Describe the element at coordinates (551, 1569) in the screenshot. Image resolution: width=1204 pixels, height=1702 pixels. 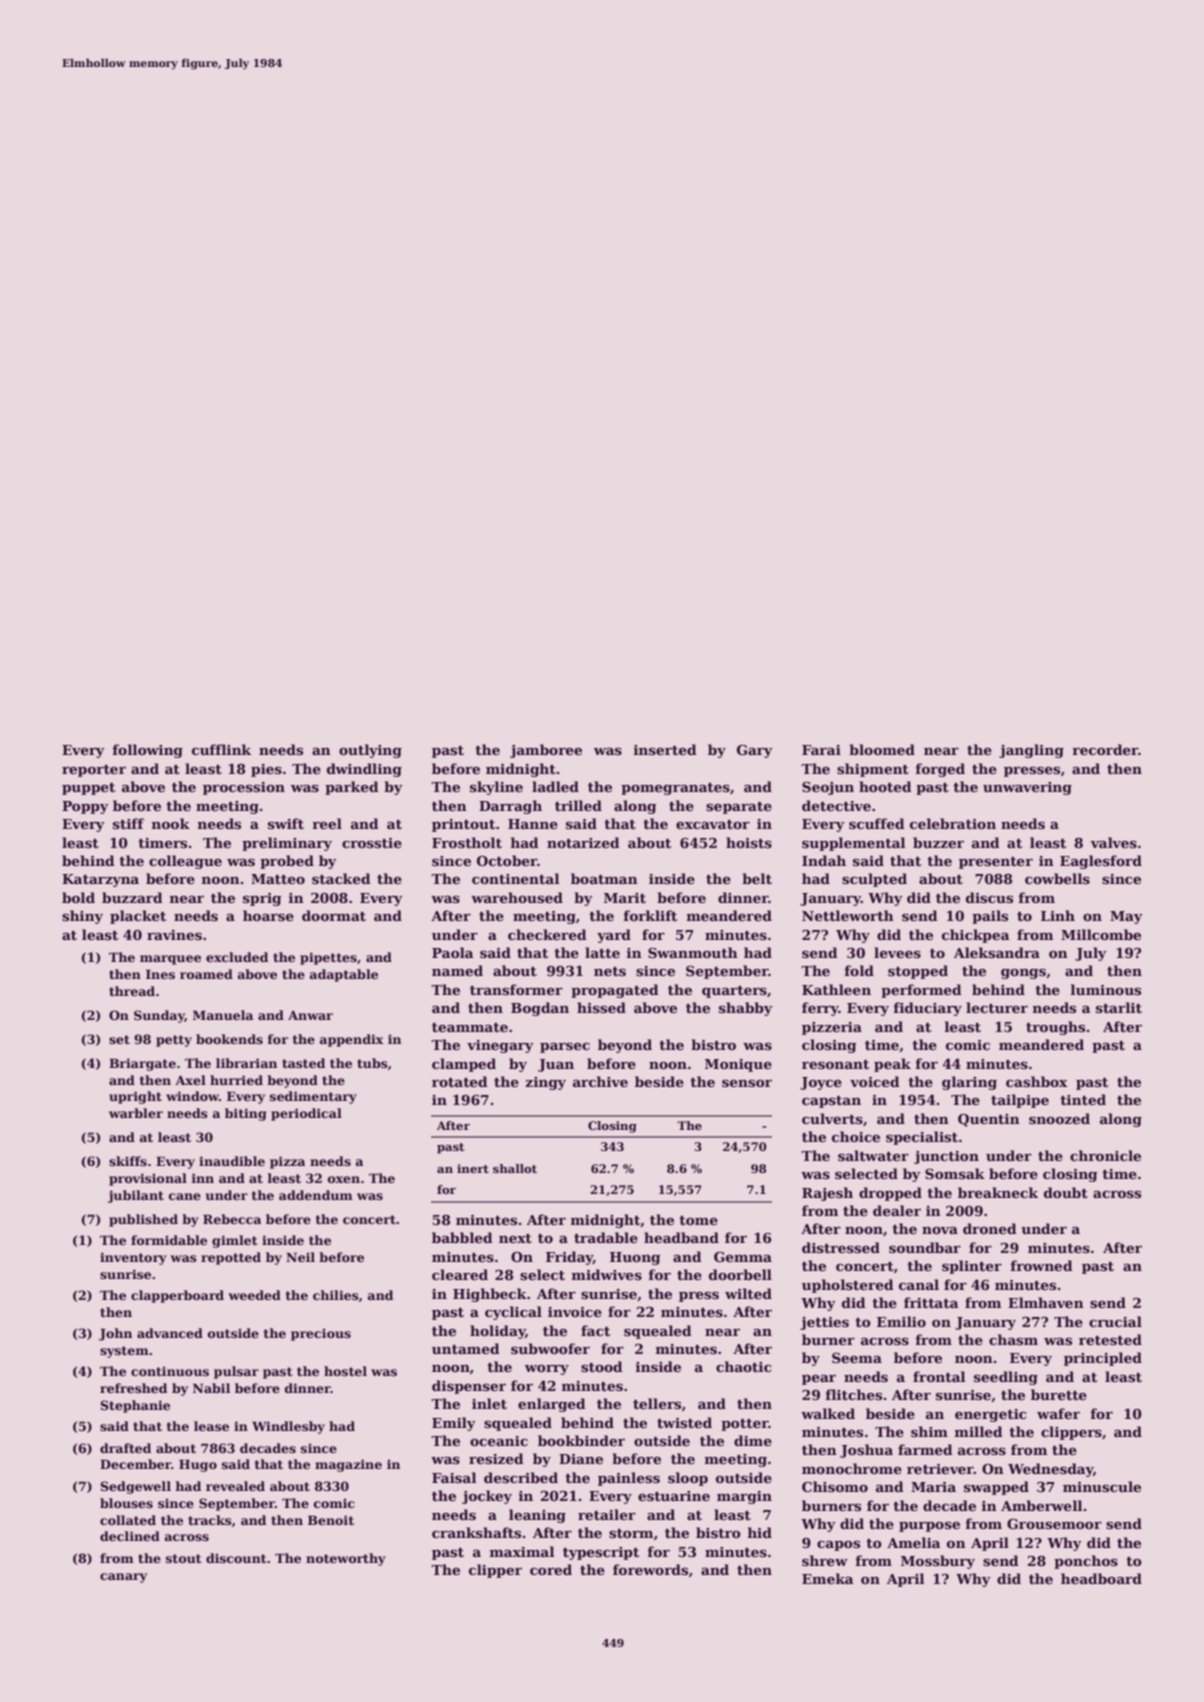
I see `cored` at that location.
